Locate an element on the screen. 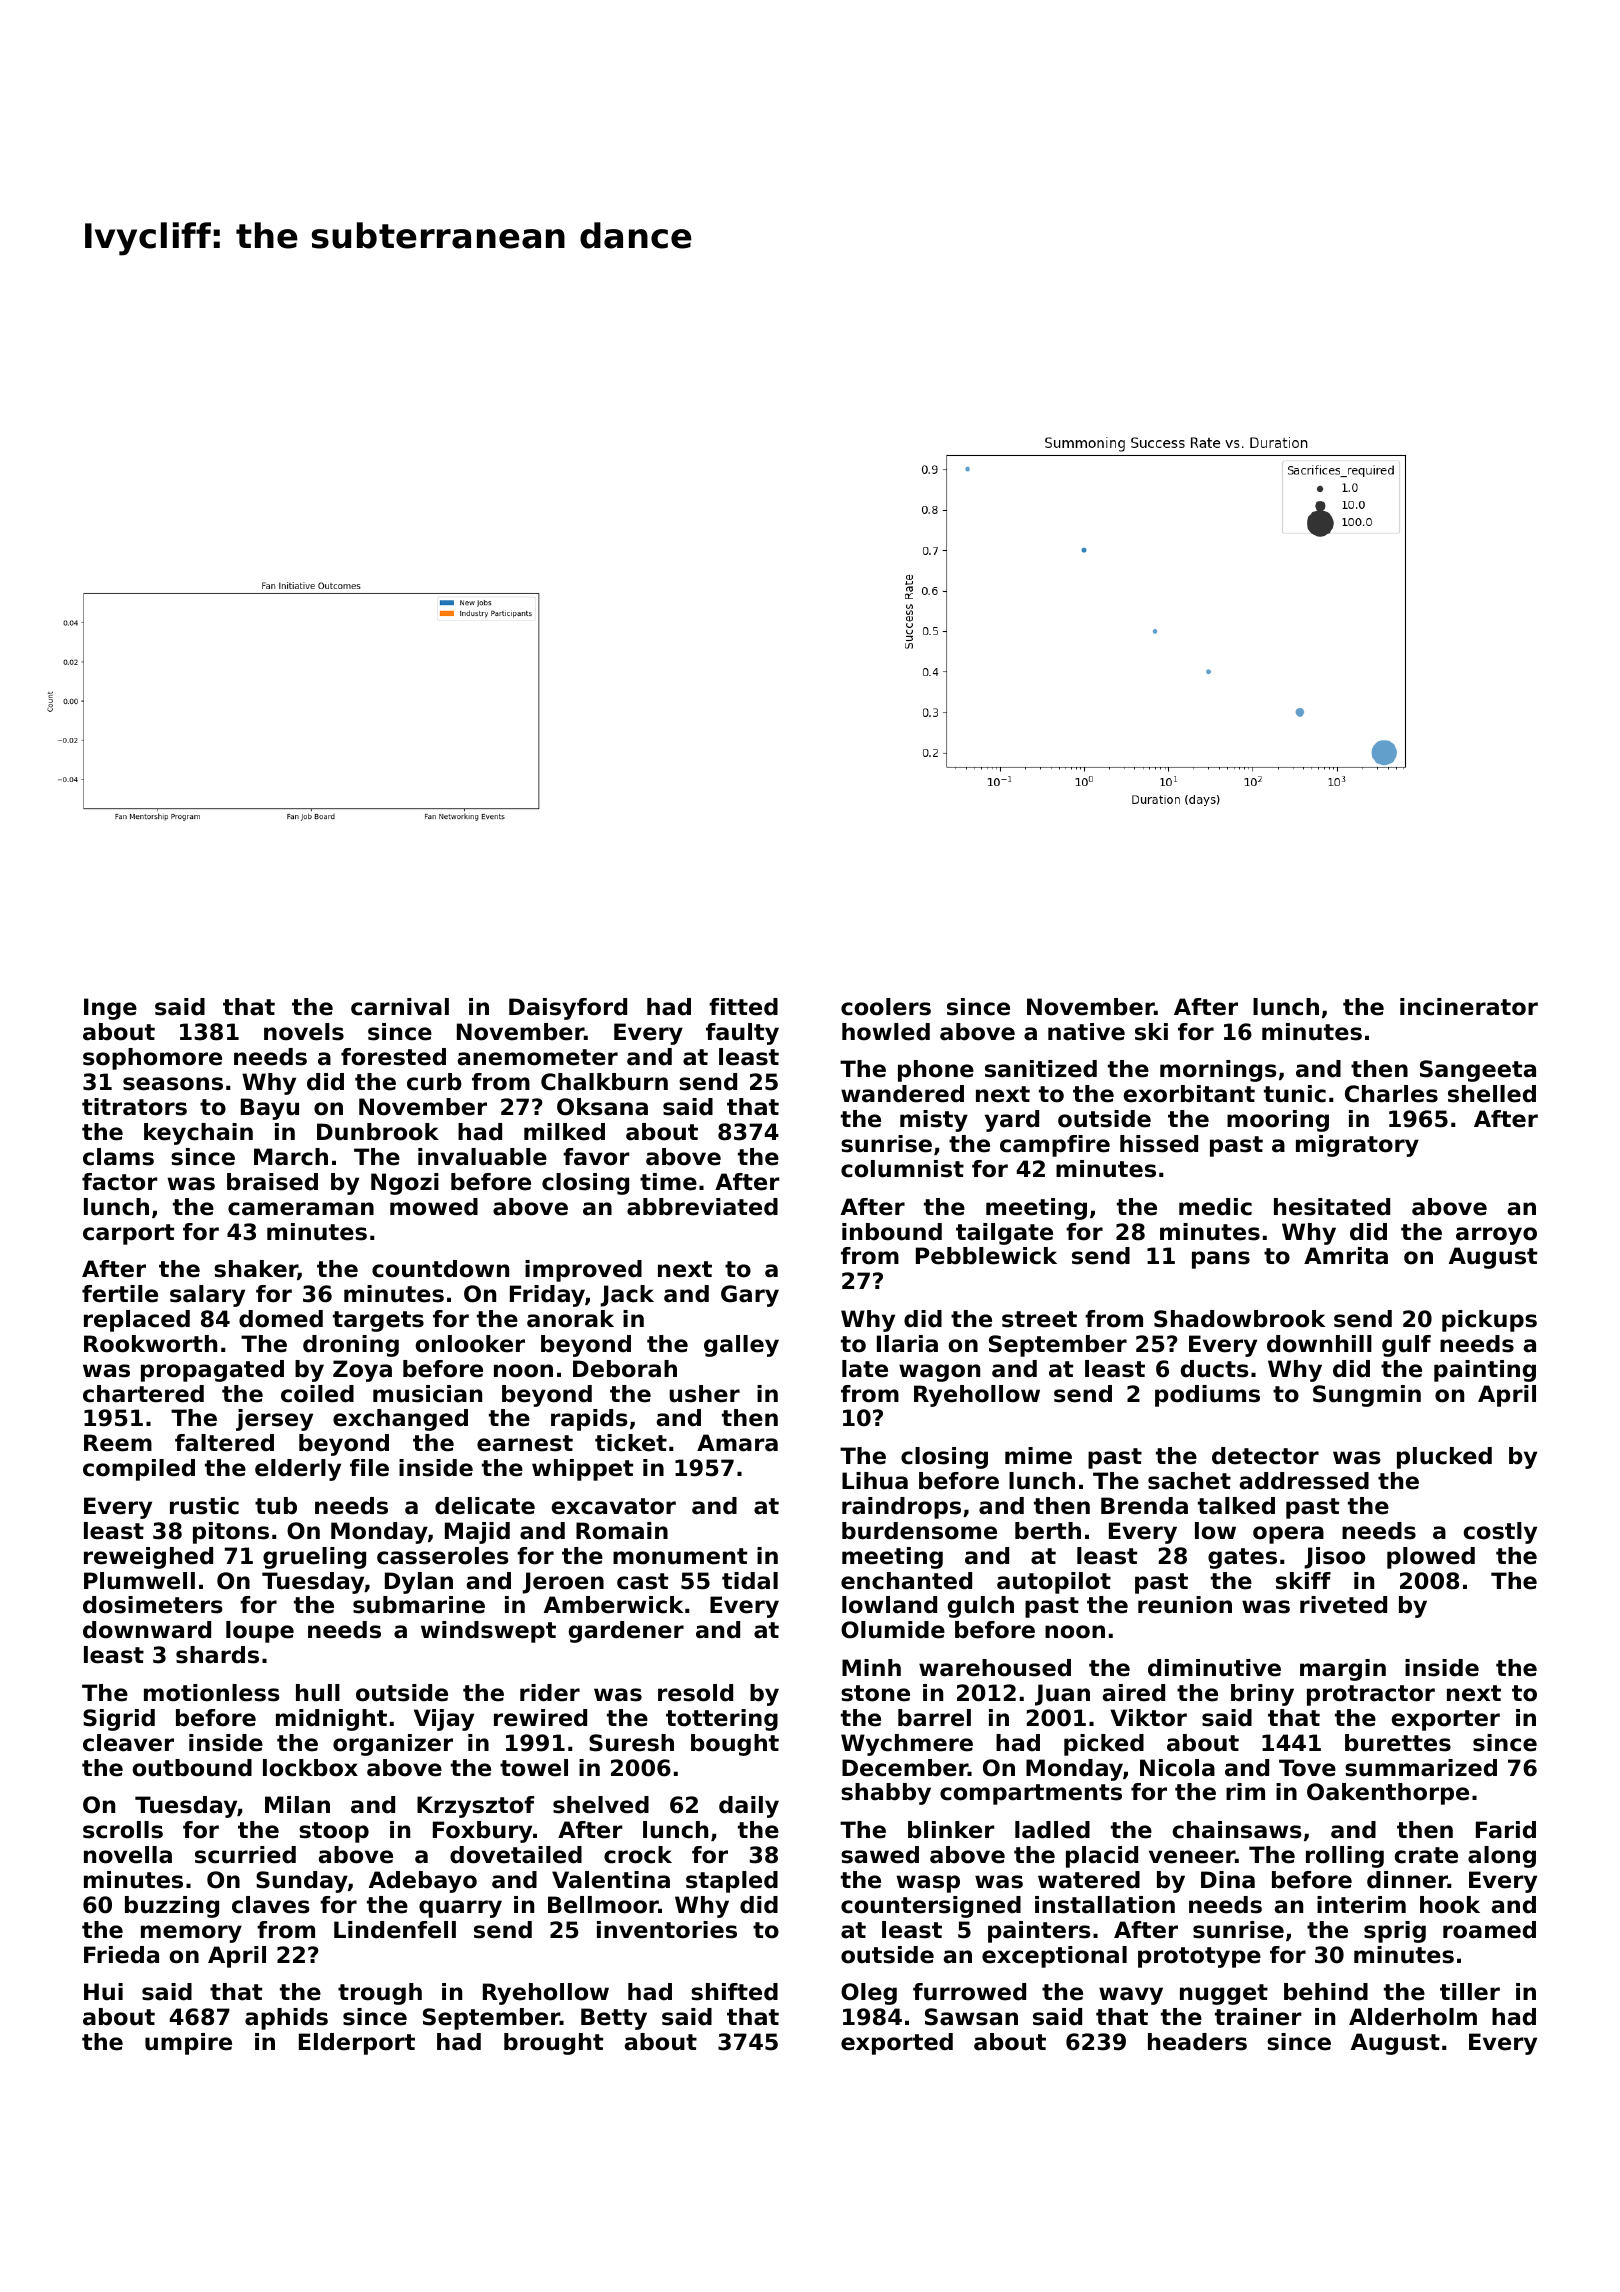  hissed is located at coordinates (1159, 1144).
